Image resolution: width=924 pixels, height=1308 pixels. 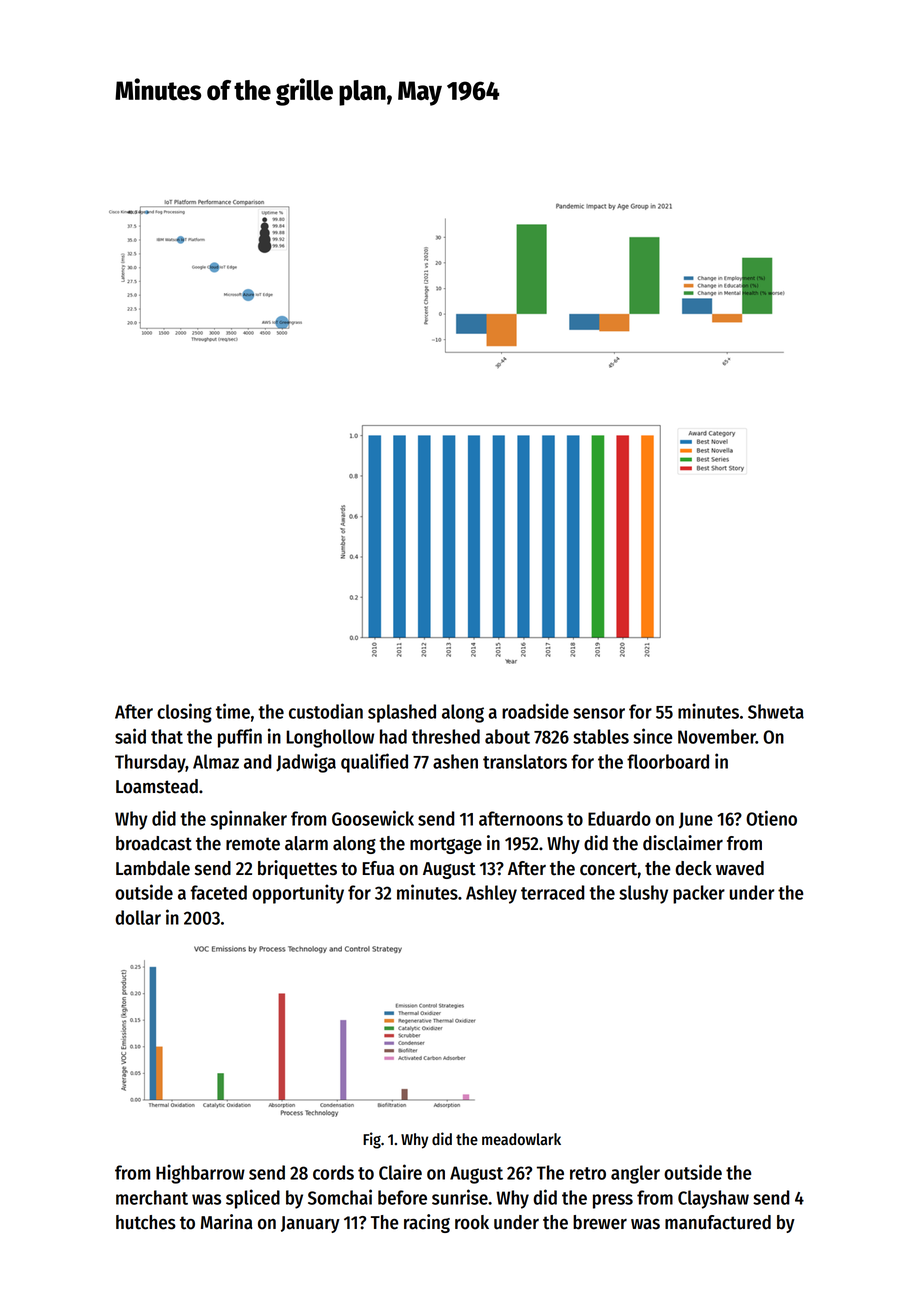 What do you see at coordinates (771, 818) in the screenshot?
I see `Otieno` at bounding box center [771, 818].
